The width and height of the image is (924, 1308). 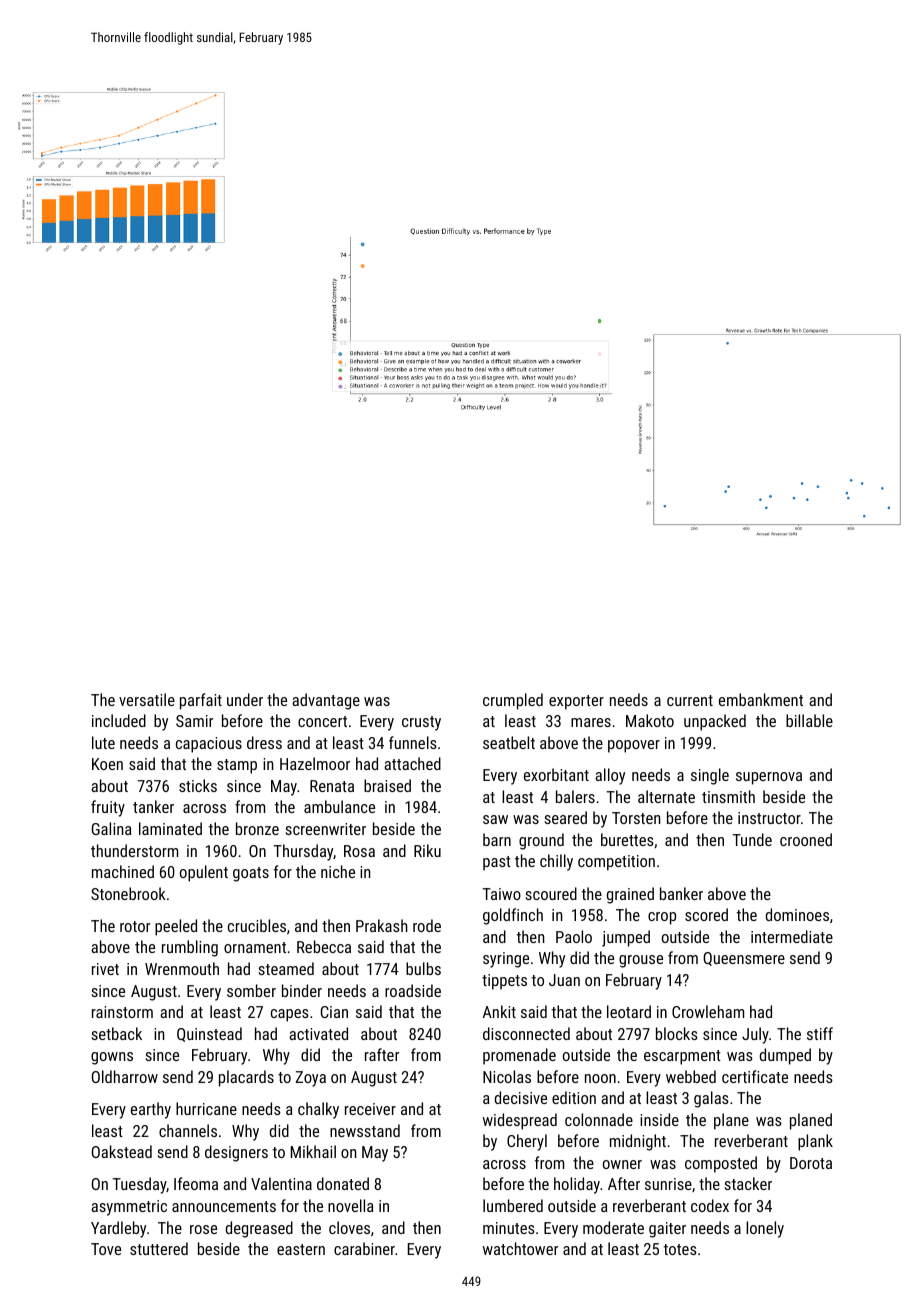 I want to click on stamp, so click(x=237, y=766).
